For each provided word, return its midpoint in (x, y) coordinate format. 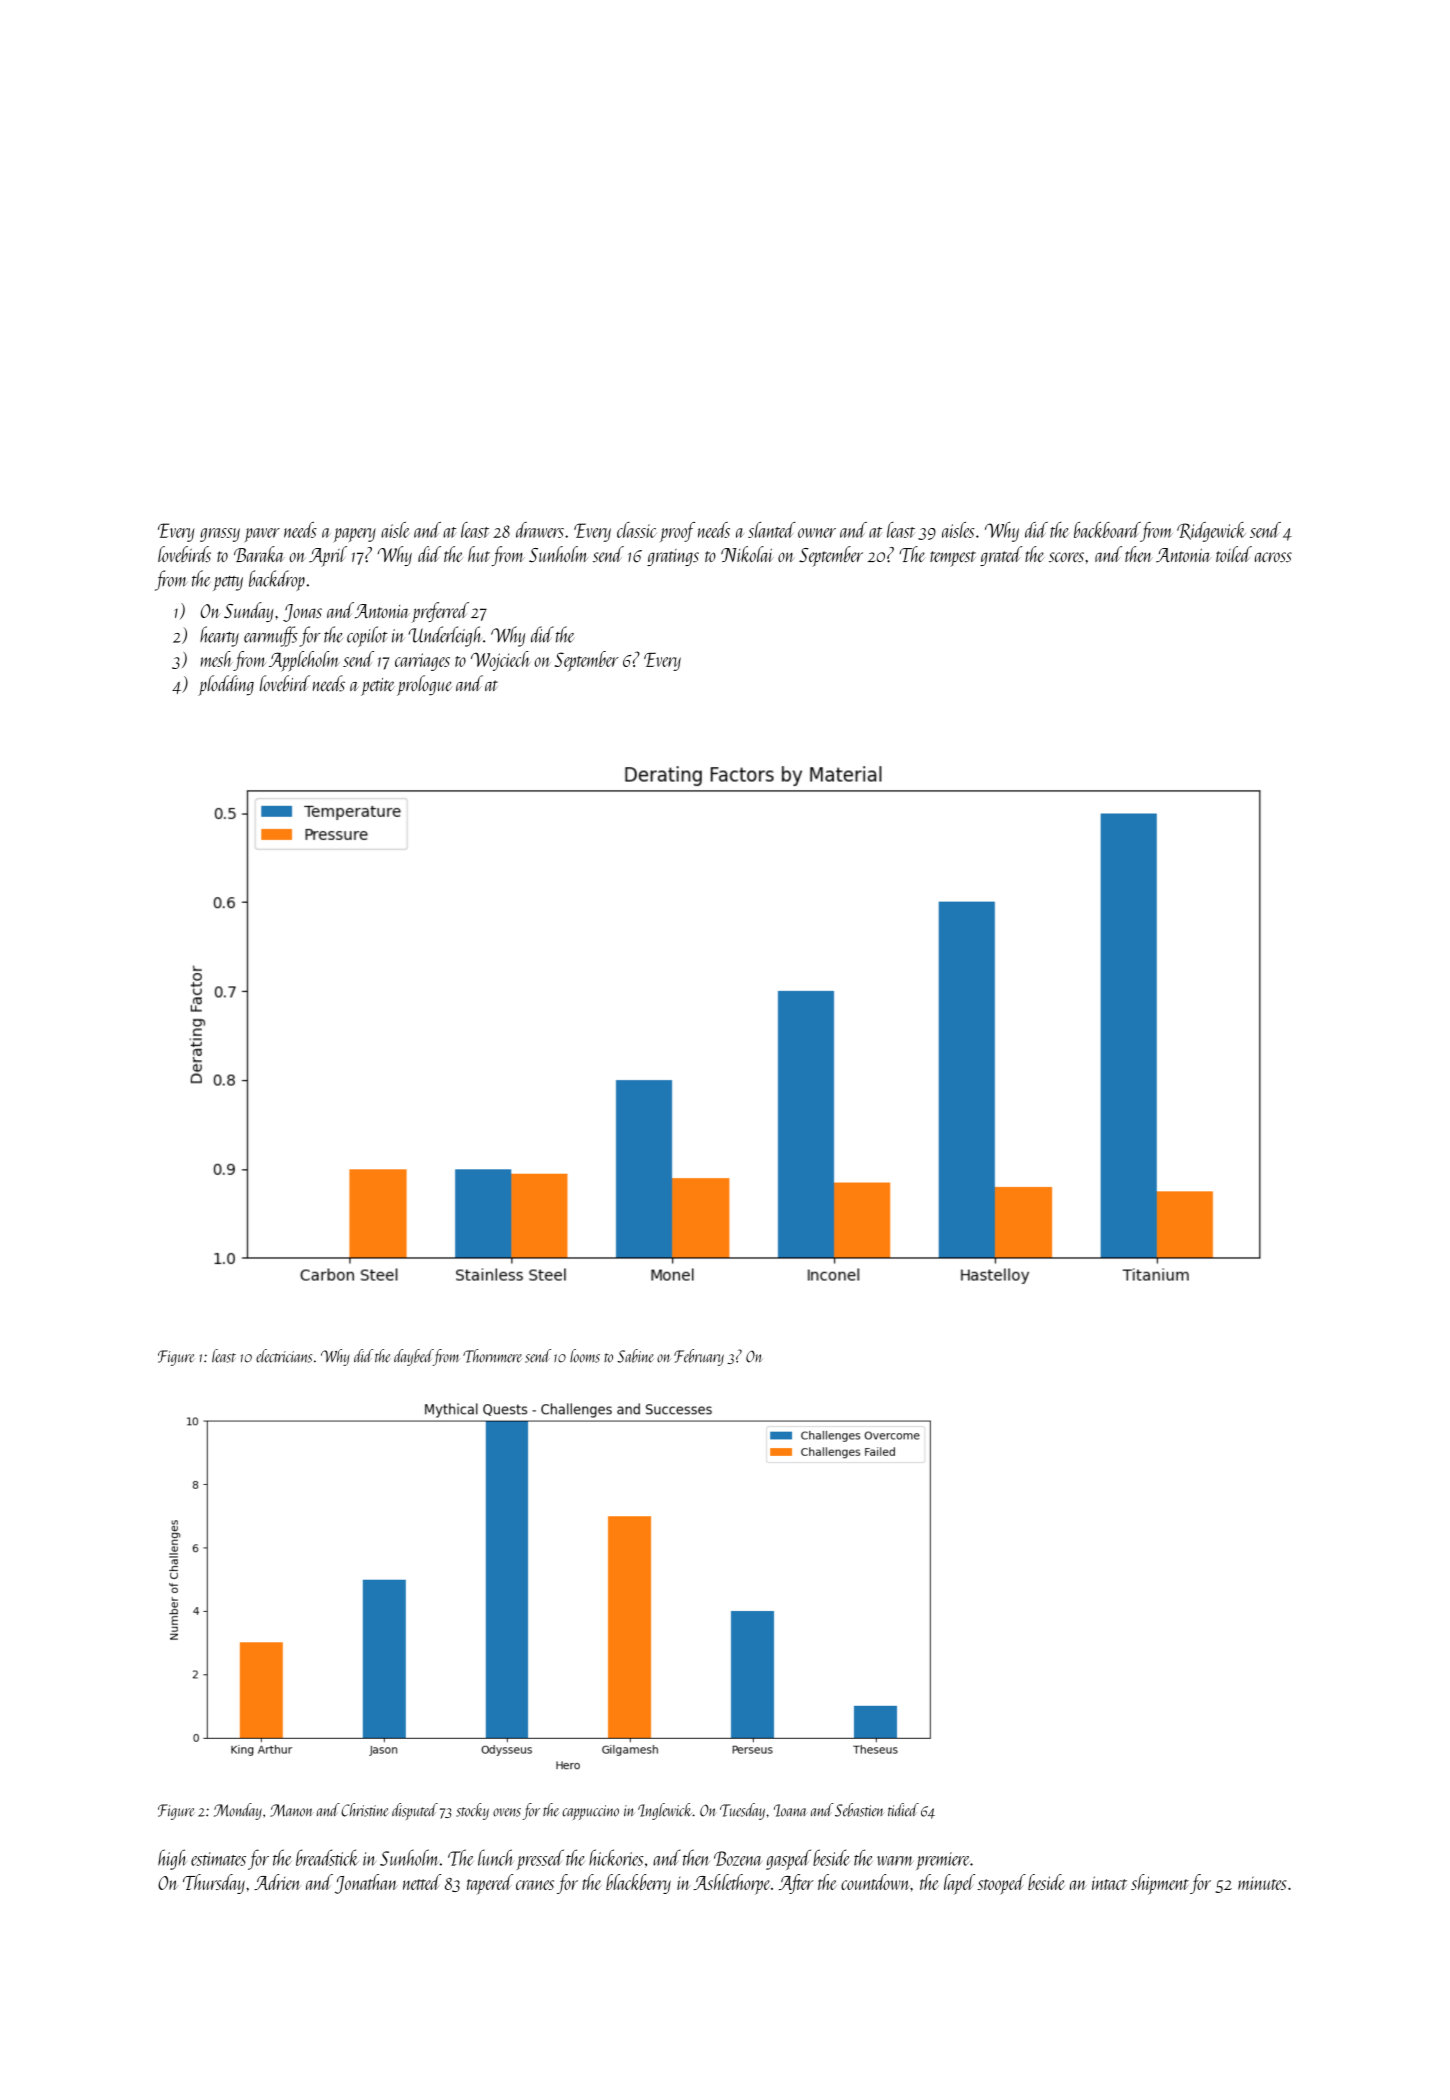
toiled (1234, 554)
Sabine (635, 1356)
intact (1109, 1883)
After (796, 1884)
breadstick (327, 1857)
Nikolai (747, 554)
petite (378, 687)
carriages (422, 662)
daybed (413, 1357)
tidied (903, 1810)
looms (585, 1356)
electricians (284, 1356)
